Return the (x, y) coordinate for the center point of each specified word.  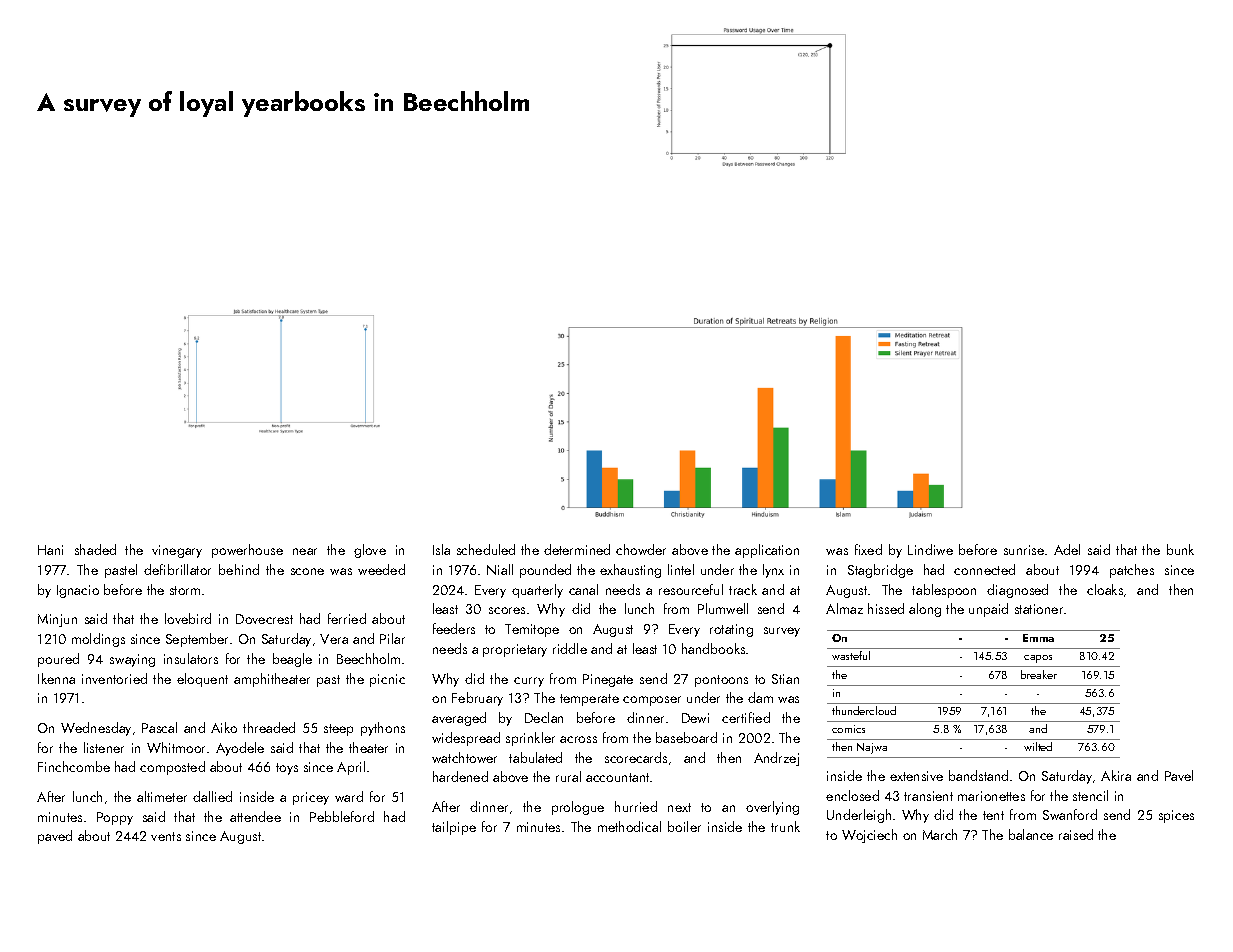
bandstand (978, 775)
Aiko (224, 727)
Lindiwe (930, 549)
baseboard (686, 737)
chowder (641, 549)
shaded (95, 549)
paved (55, 837)
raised (1076, 834)
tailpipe (454, 828)
